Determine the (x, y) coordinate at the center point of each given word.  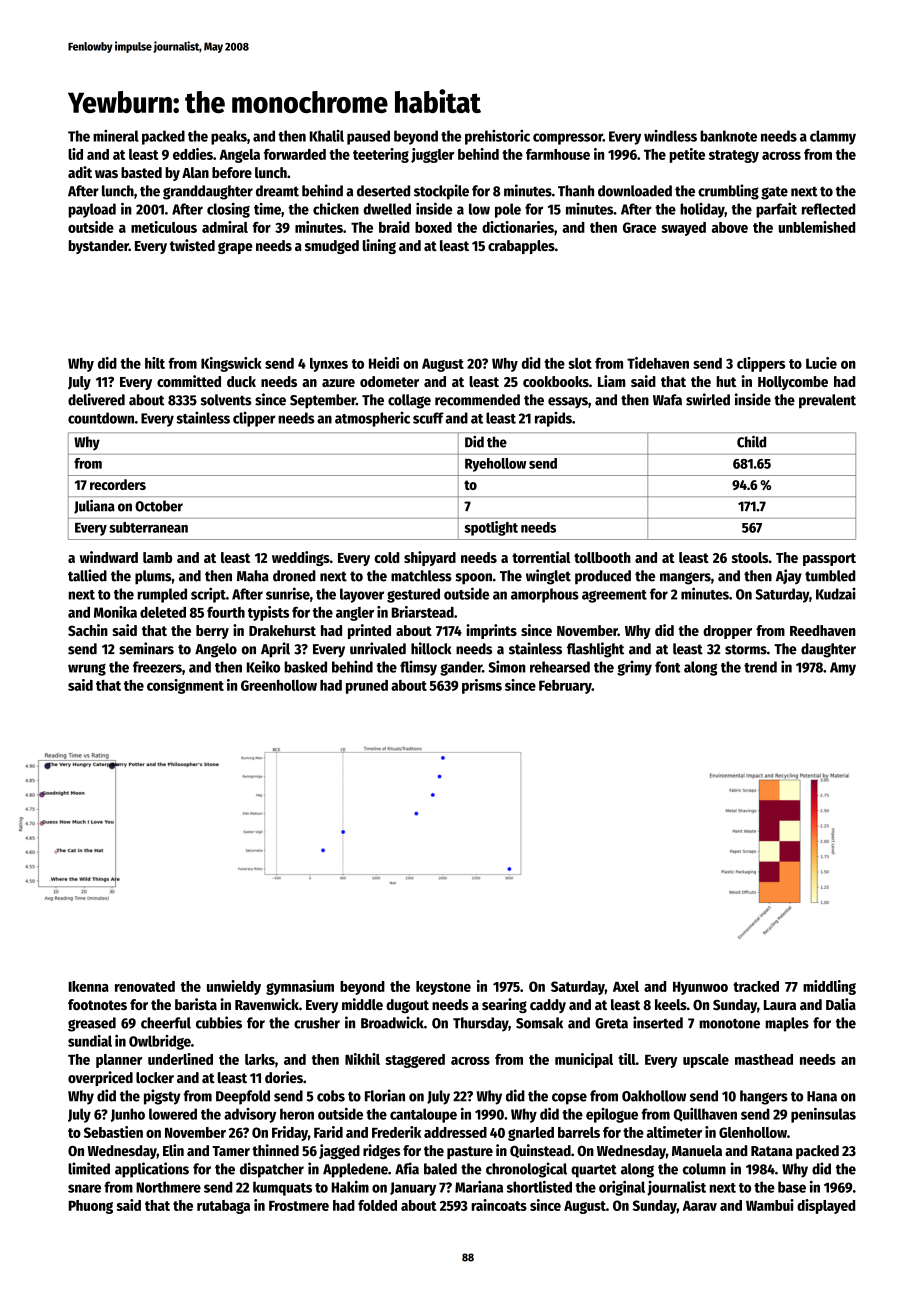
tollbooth (602, 557)
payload (92, 210)
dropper (727, 632)
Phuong (91, 1207)
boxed (433, 227)
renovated (145, 986)
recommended (477, 400)
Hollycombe (793, 383)
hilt (155, 363)
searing (504, 1005)
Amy (843, 669)
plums (153, 577)
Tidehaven (658, 363)
